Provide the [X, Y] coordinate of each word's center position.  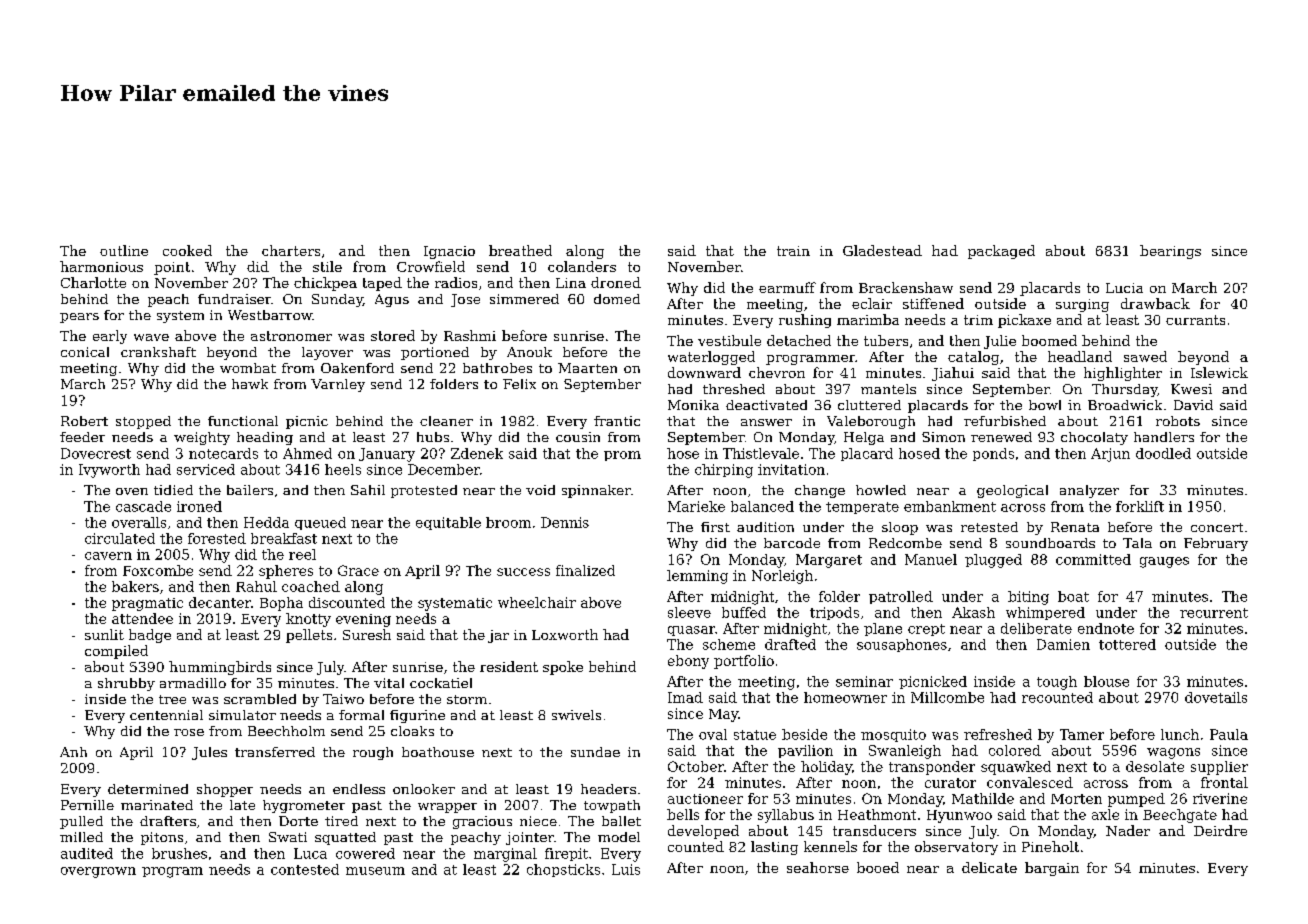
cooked [187, 250]
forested [217, 538]
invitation [791, 469]
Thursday [1125, 390]
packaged [1001, 252]
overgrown [98, 872]
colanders [582, 266]
